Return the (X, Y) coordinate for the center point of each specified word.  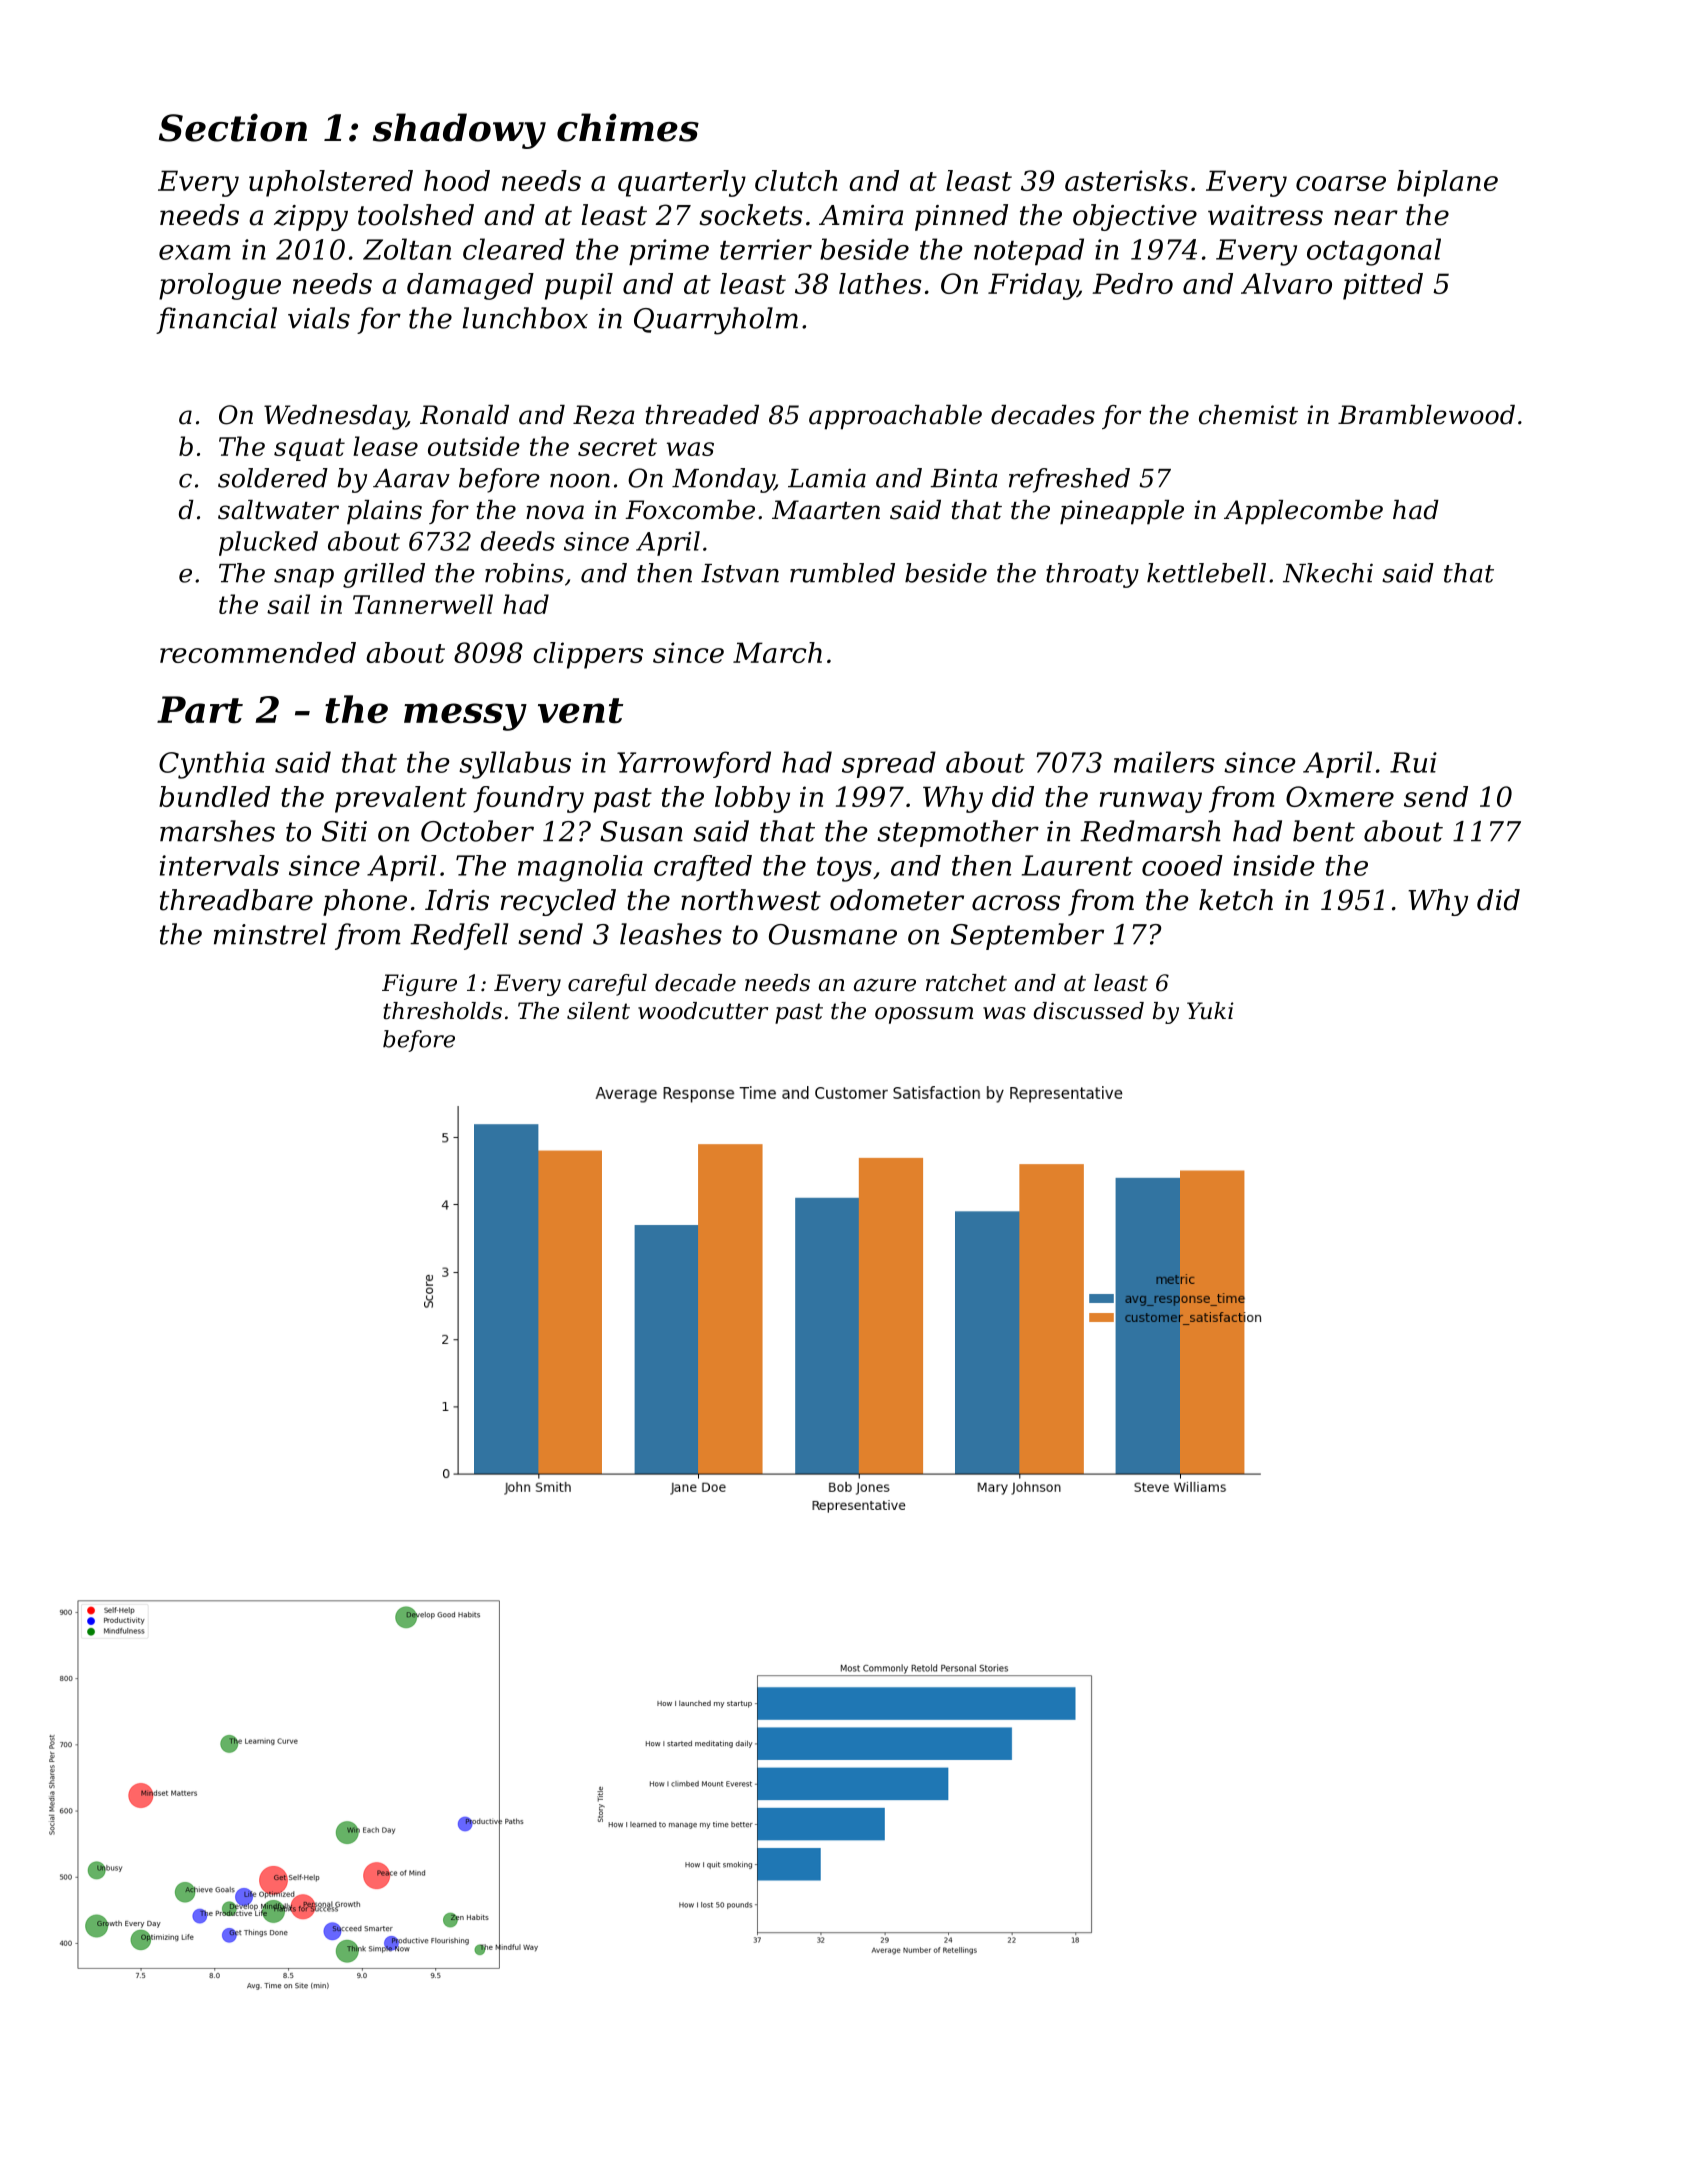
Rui (1413, 762)
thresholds (442, 1011)
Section (233, 127)
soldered (273, 478)
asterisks (1126, 180)
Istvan (740, 573)
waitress (1265, 215)
